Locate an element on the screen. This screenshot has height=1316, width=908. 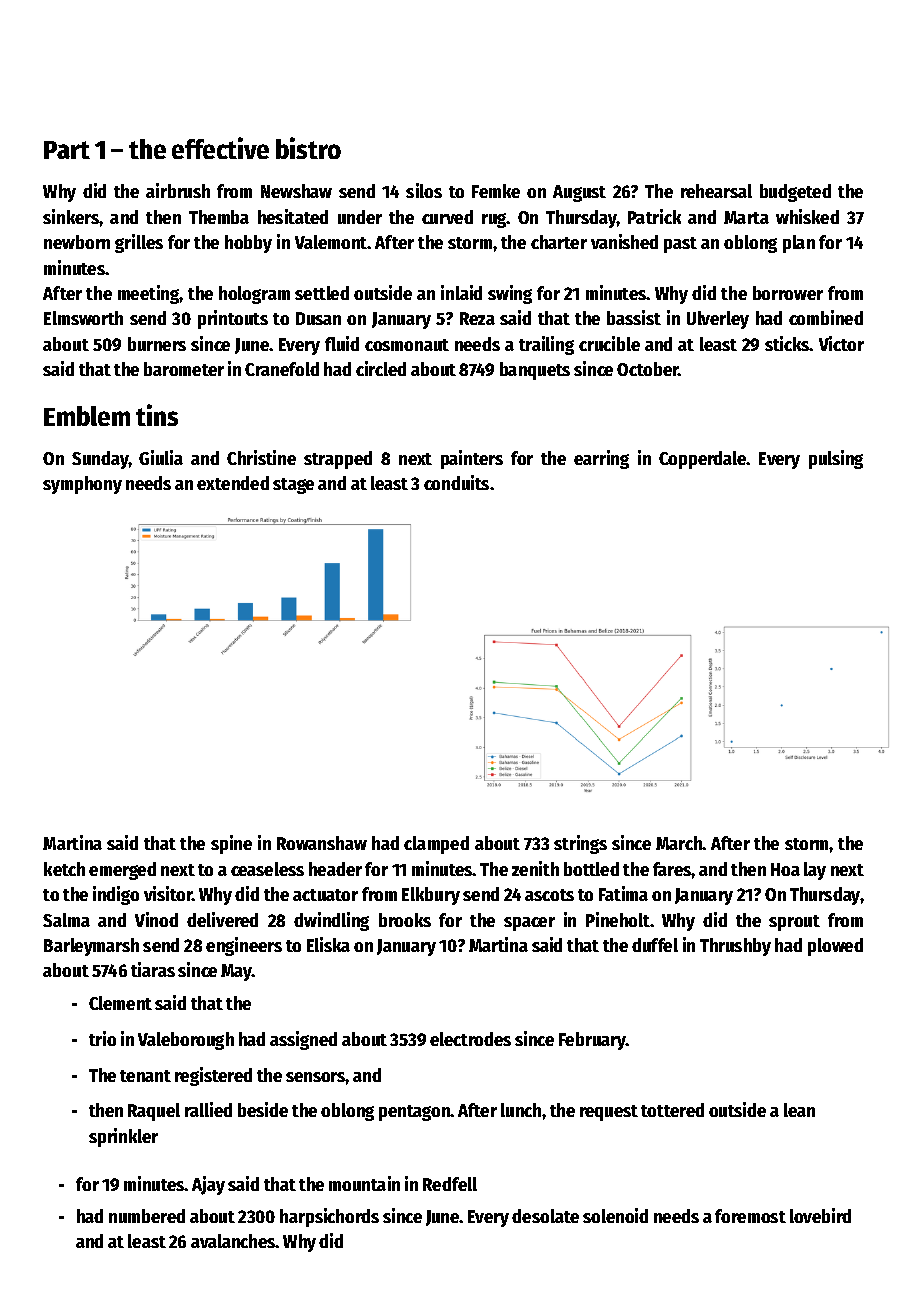
spine is located at coordinates (231, 844).
